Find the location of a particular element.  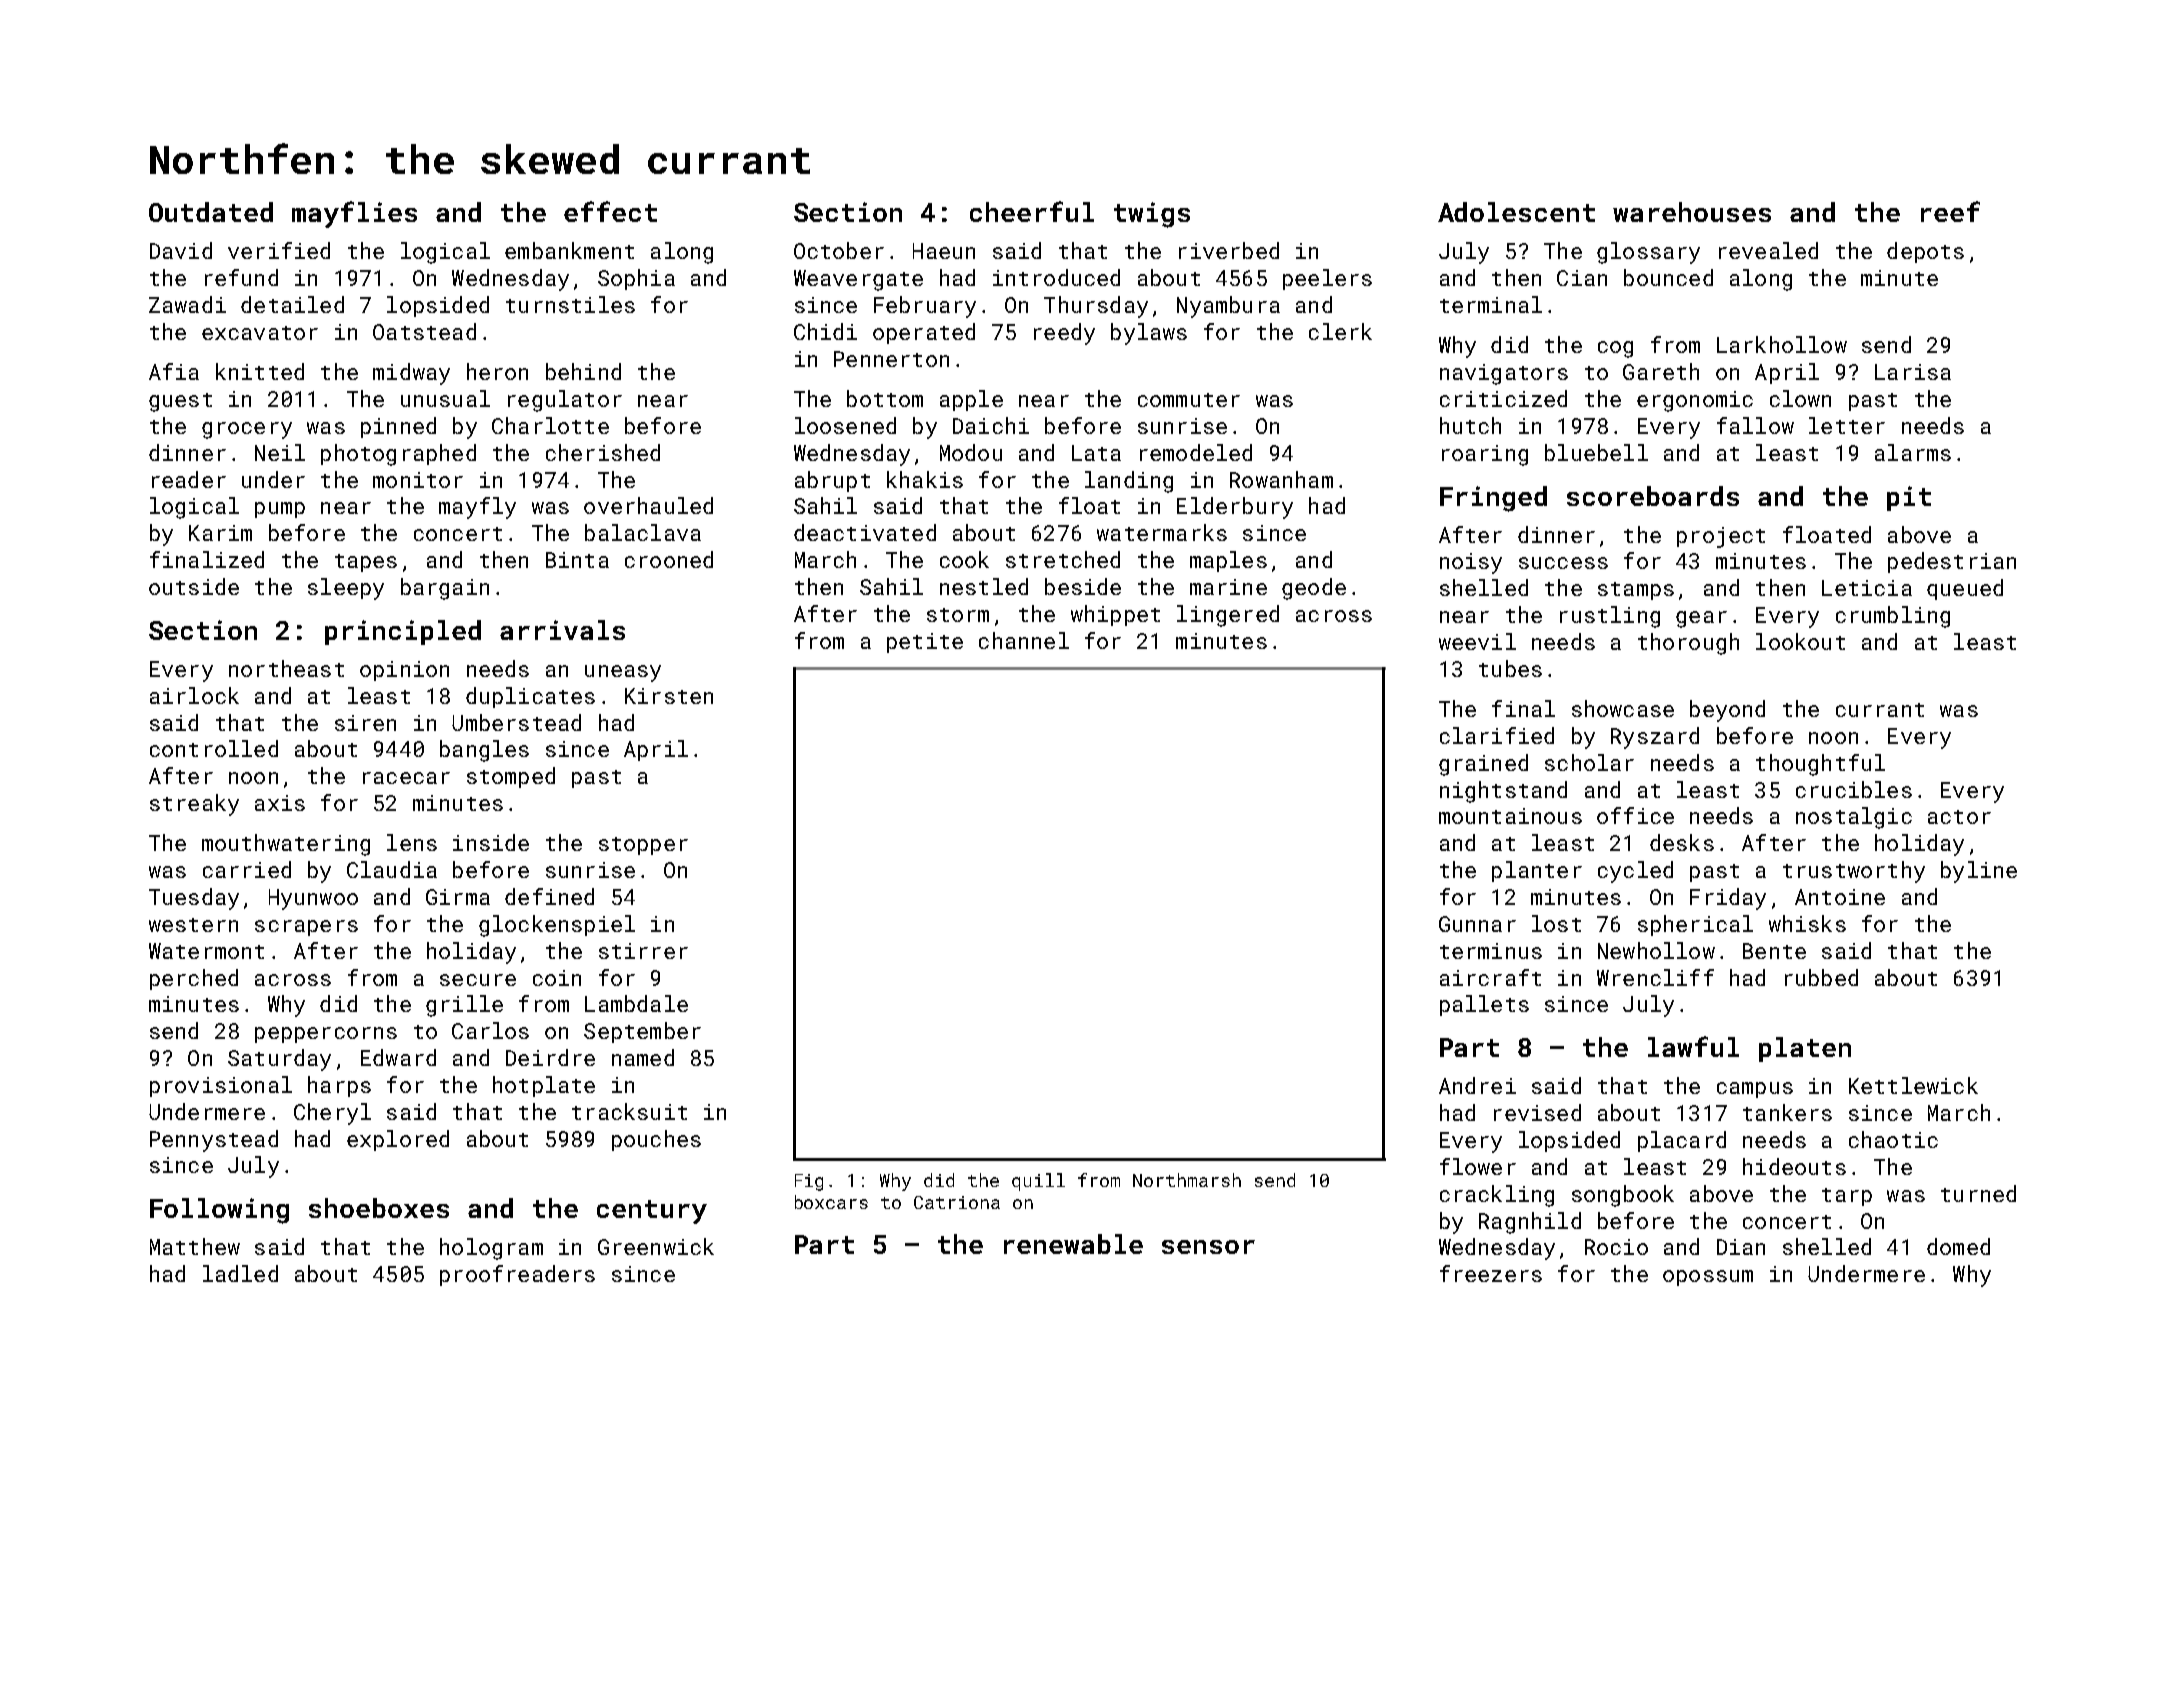

terminal is located at coordinates (1491, 304).
